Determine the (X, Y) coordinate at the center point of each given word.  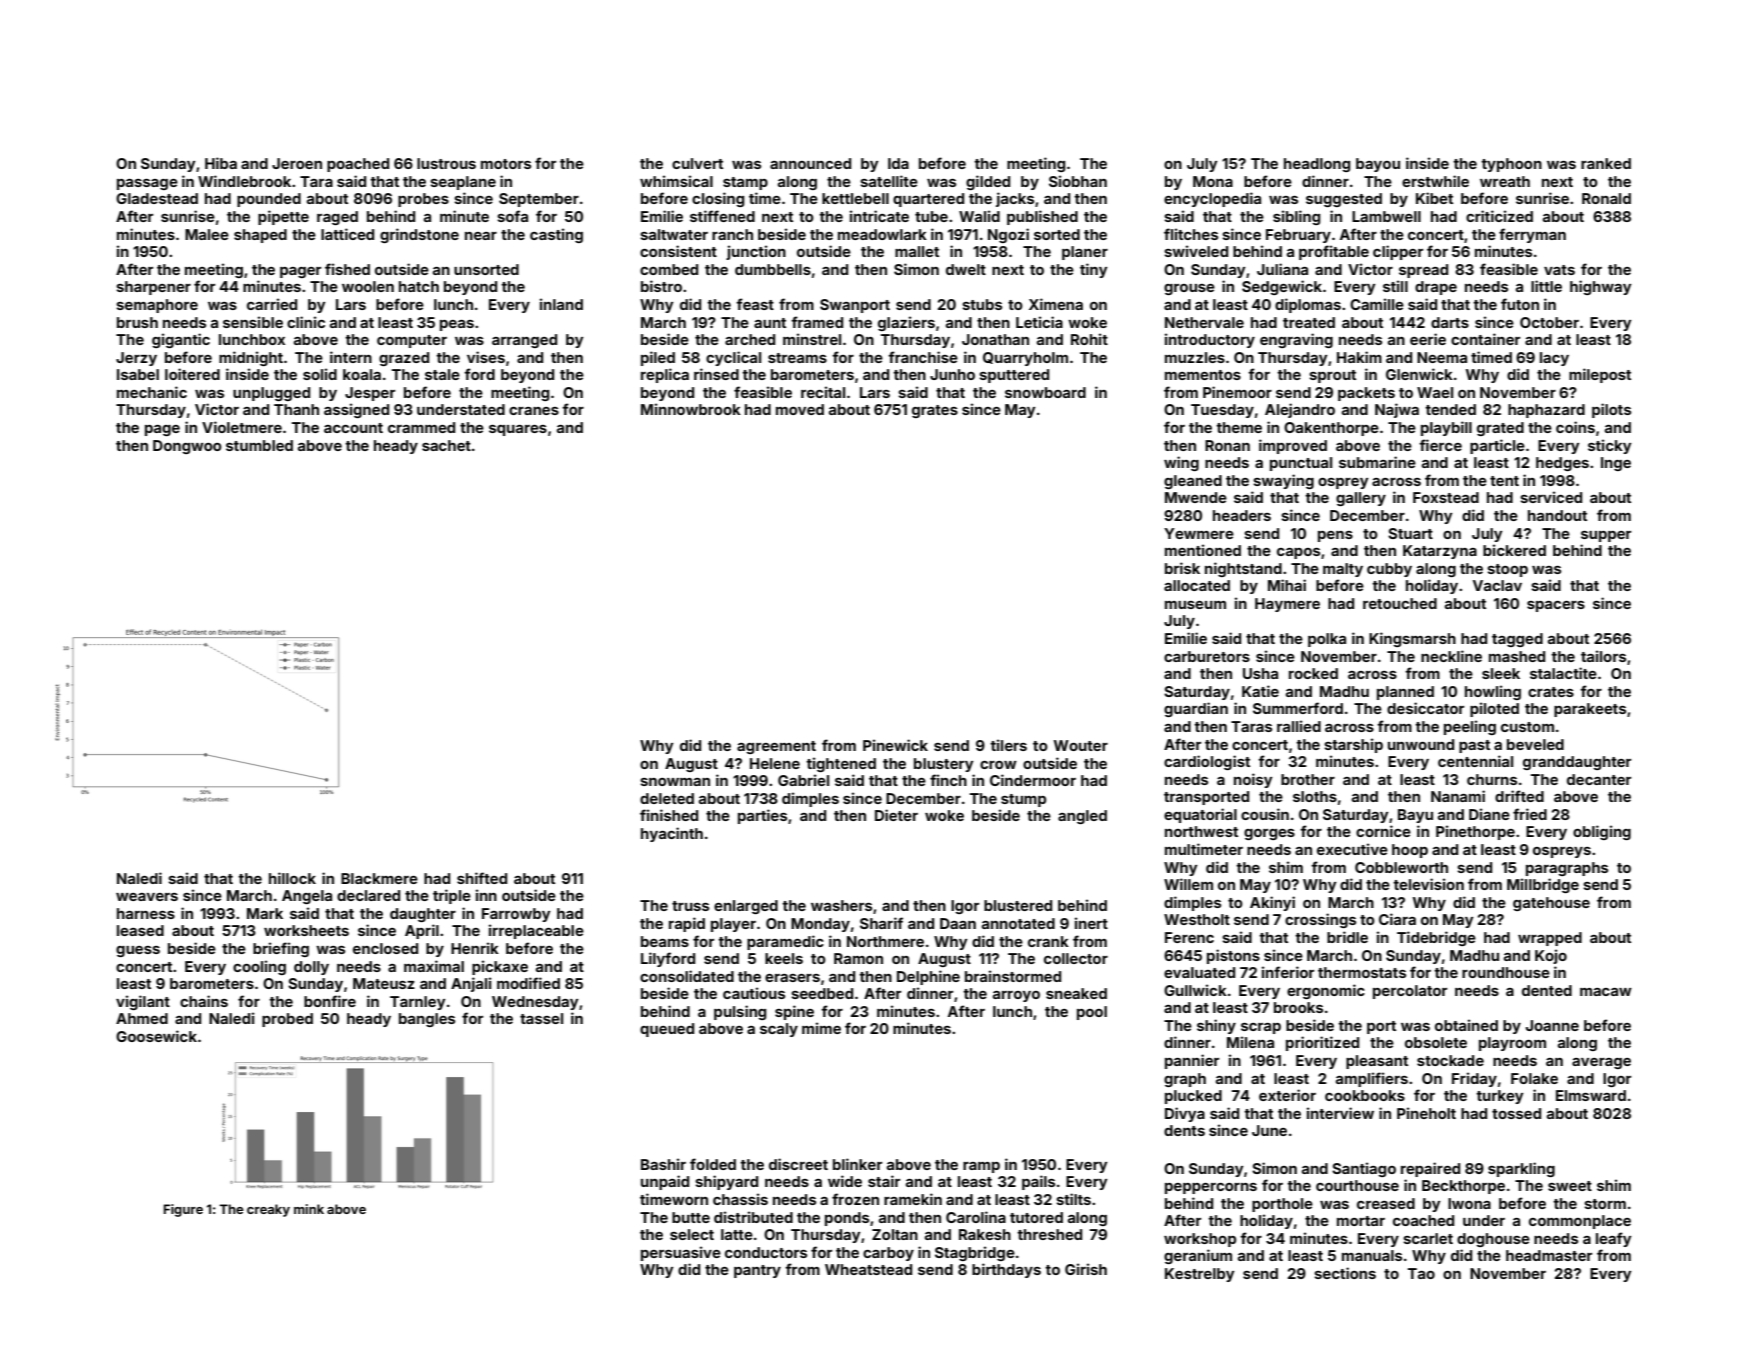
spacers (1556, 606)
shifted (482, 878)
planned (1405, 693)
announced (810, 163)
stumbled (259, 445)
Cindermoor (1033, 780)
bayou (1378, 165)
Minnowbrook (691, 409)
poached (358, 165)
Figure (183, 1210)
